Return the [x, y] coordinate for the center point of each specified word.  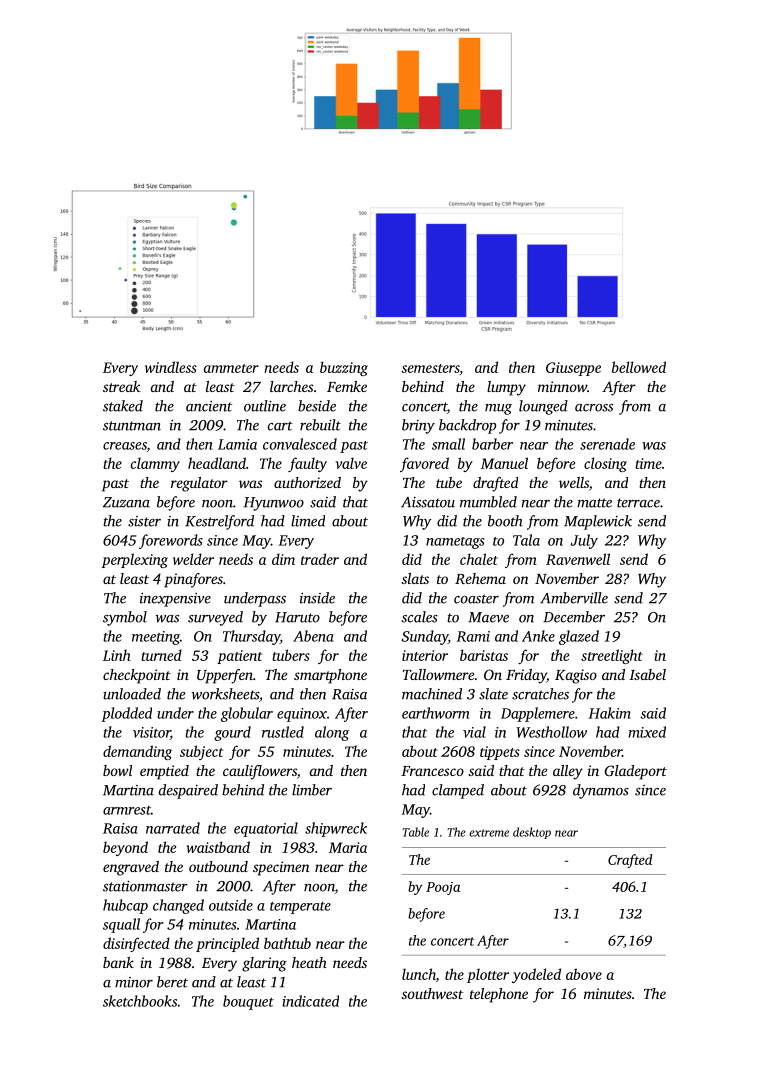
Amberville [574, 598]
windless [171, 367]
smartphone [330, 676]
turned [161, 655]
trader [320, 559]
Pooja [443, 888]
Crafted [630, 861]
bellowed [639, 367]
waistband [218, 847]
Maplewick [598, 522]
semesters [430, 368]
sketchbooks [140, 1001]
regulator [199, 484]
